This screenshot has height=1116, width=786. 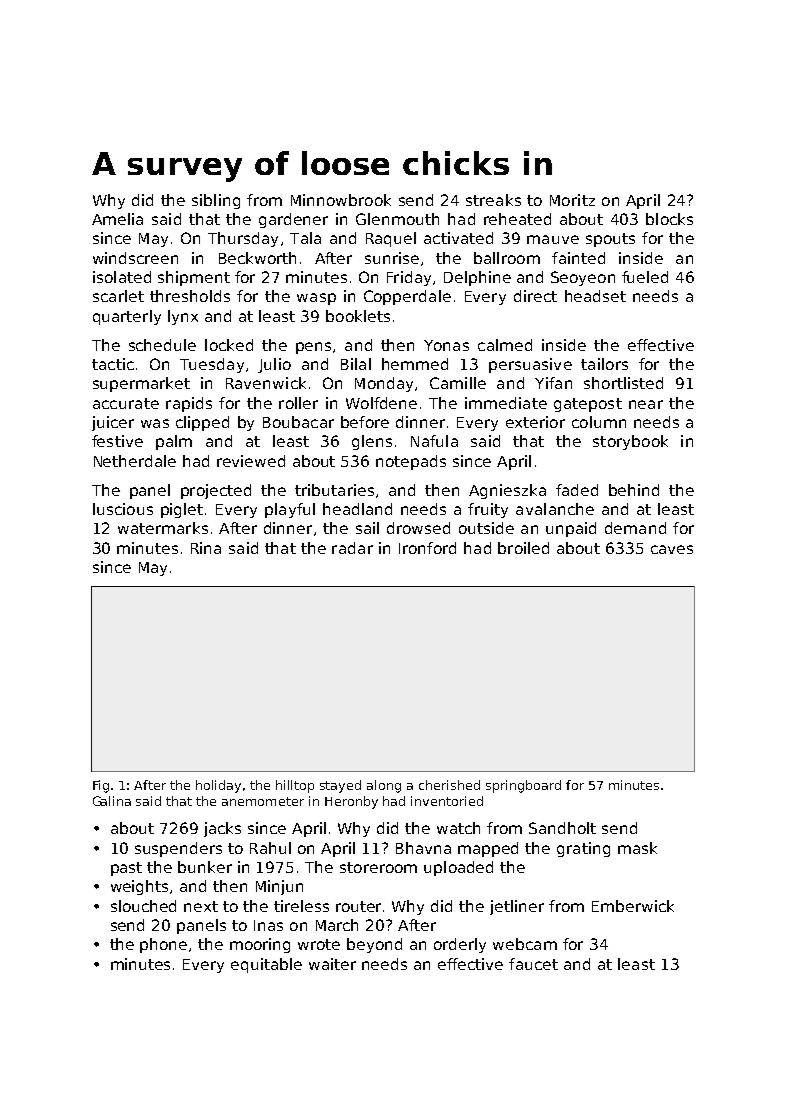 I want to click on springboard, so click(x=523, y=786).
